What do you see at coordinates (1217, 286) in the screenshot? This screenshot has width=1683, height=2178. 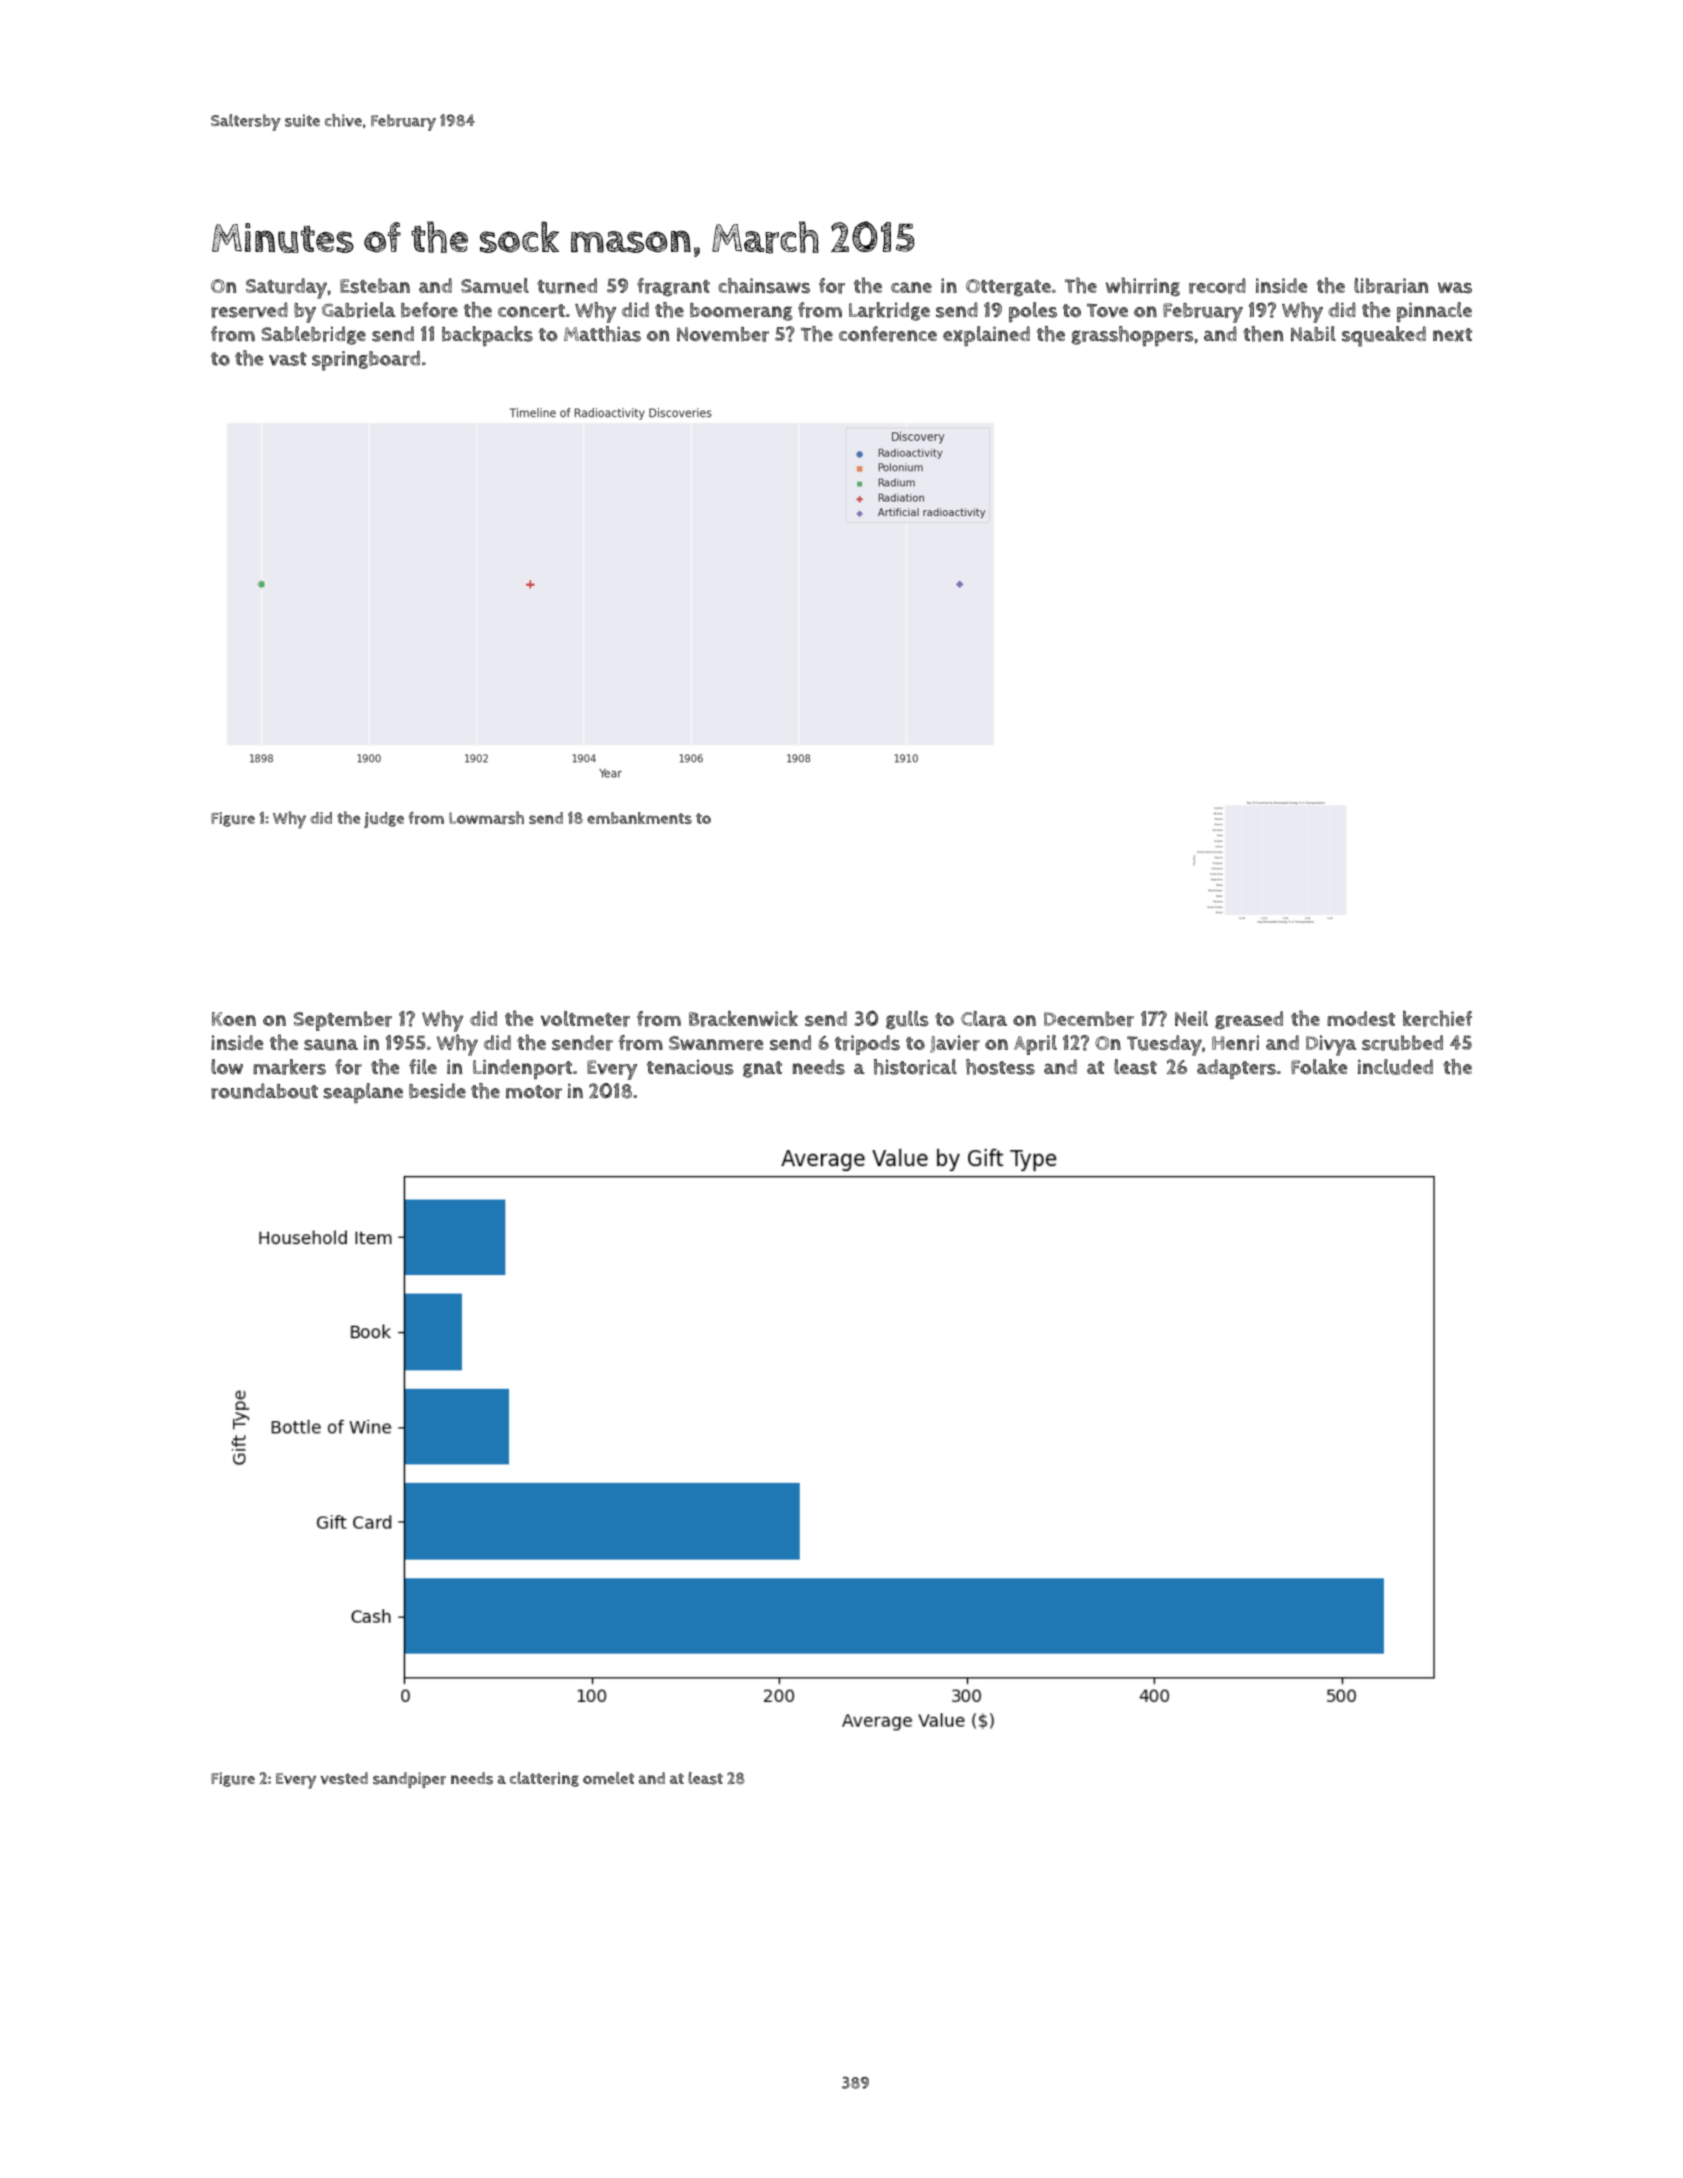 I see `record` at bounding box center [1217, 286].
